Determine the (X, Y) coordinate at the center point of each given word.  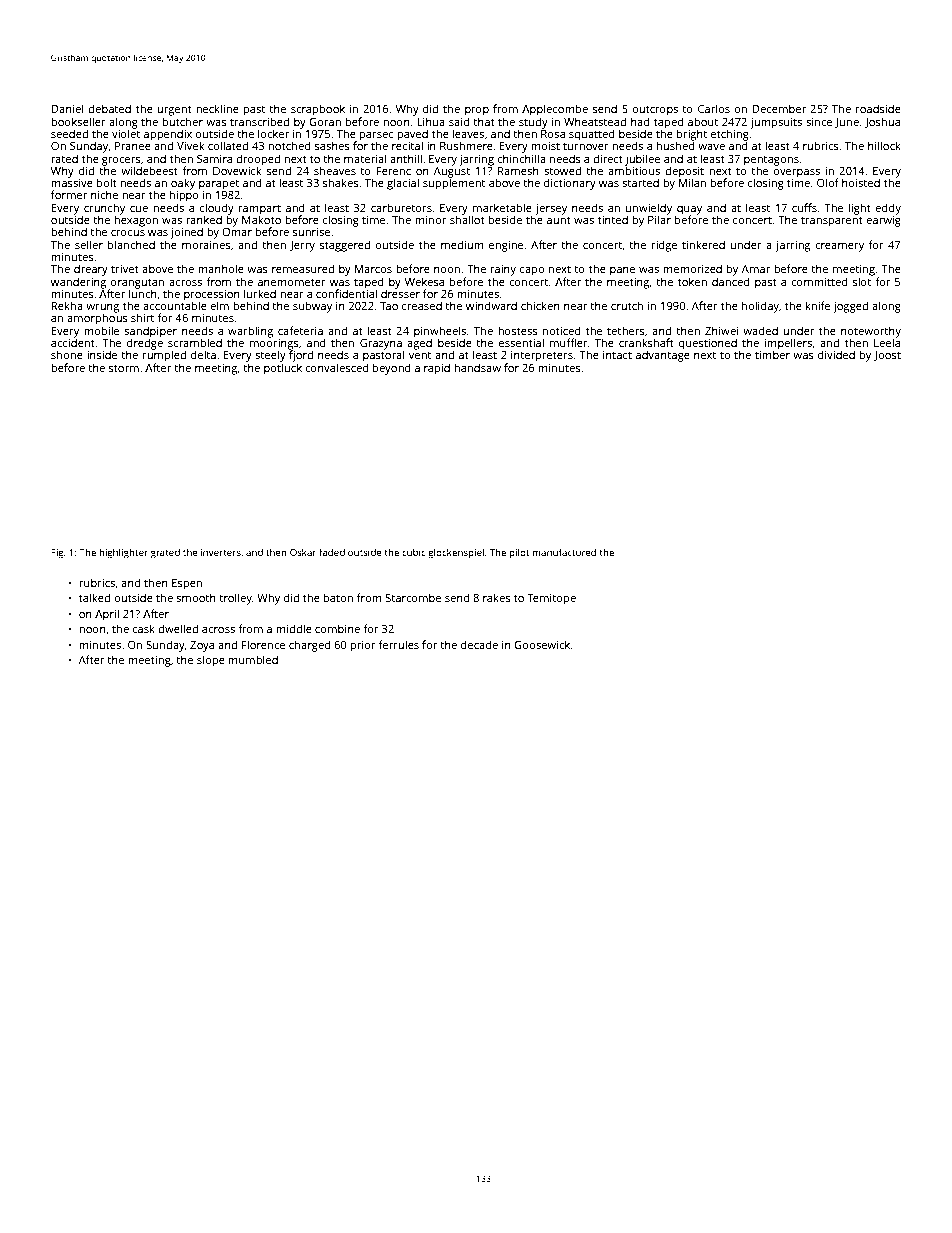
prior (363, 646)
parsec (377, 136)
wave (711, 147)
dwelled (178, 628)
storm (124, 368)
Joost (887, 356)
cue (139, 209)
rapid (437, 369)
